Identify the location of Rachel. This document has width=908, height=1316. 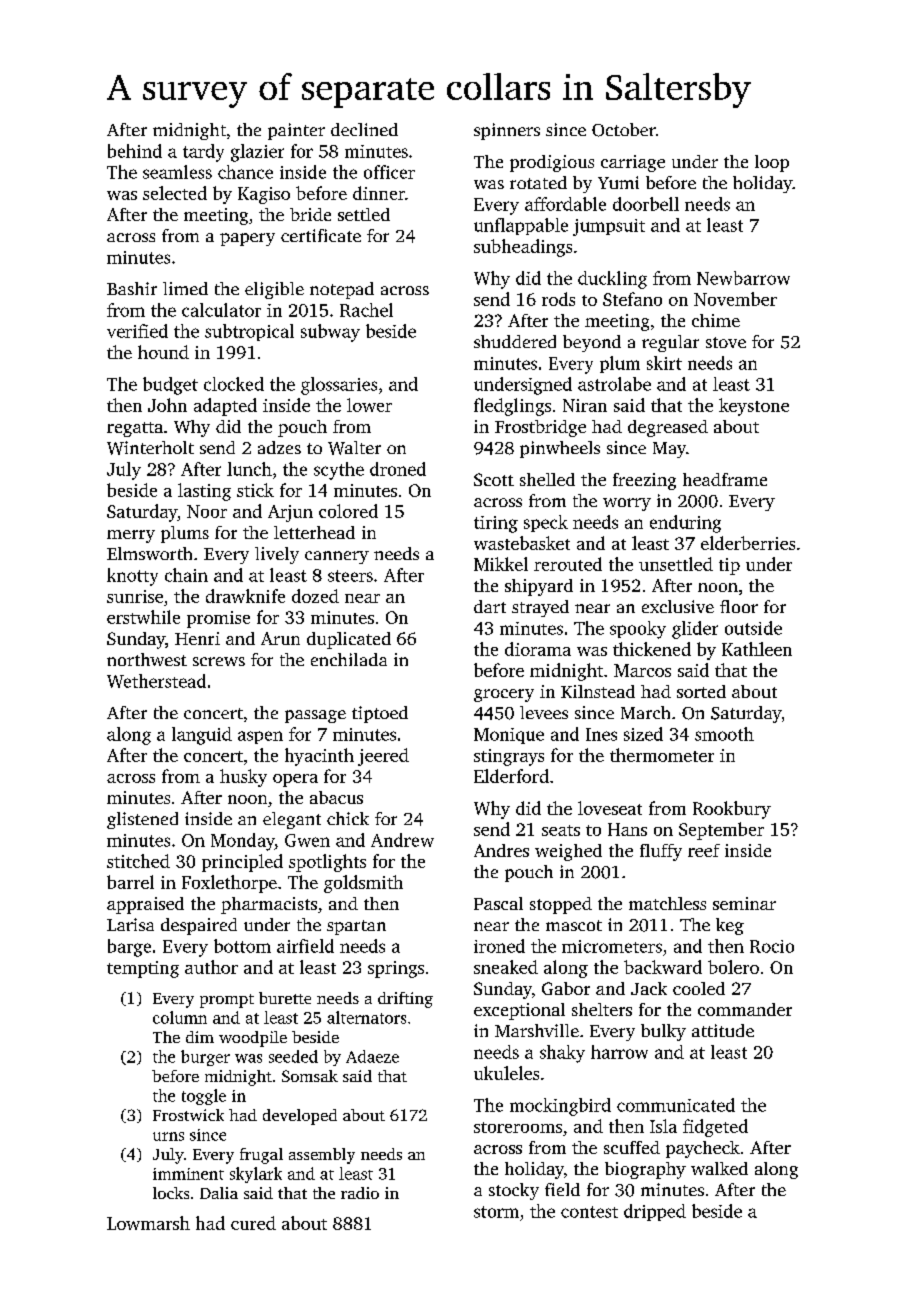
(366, 310).
